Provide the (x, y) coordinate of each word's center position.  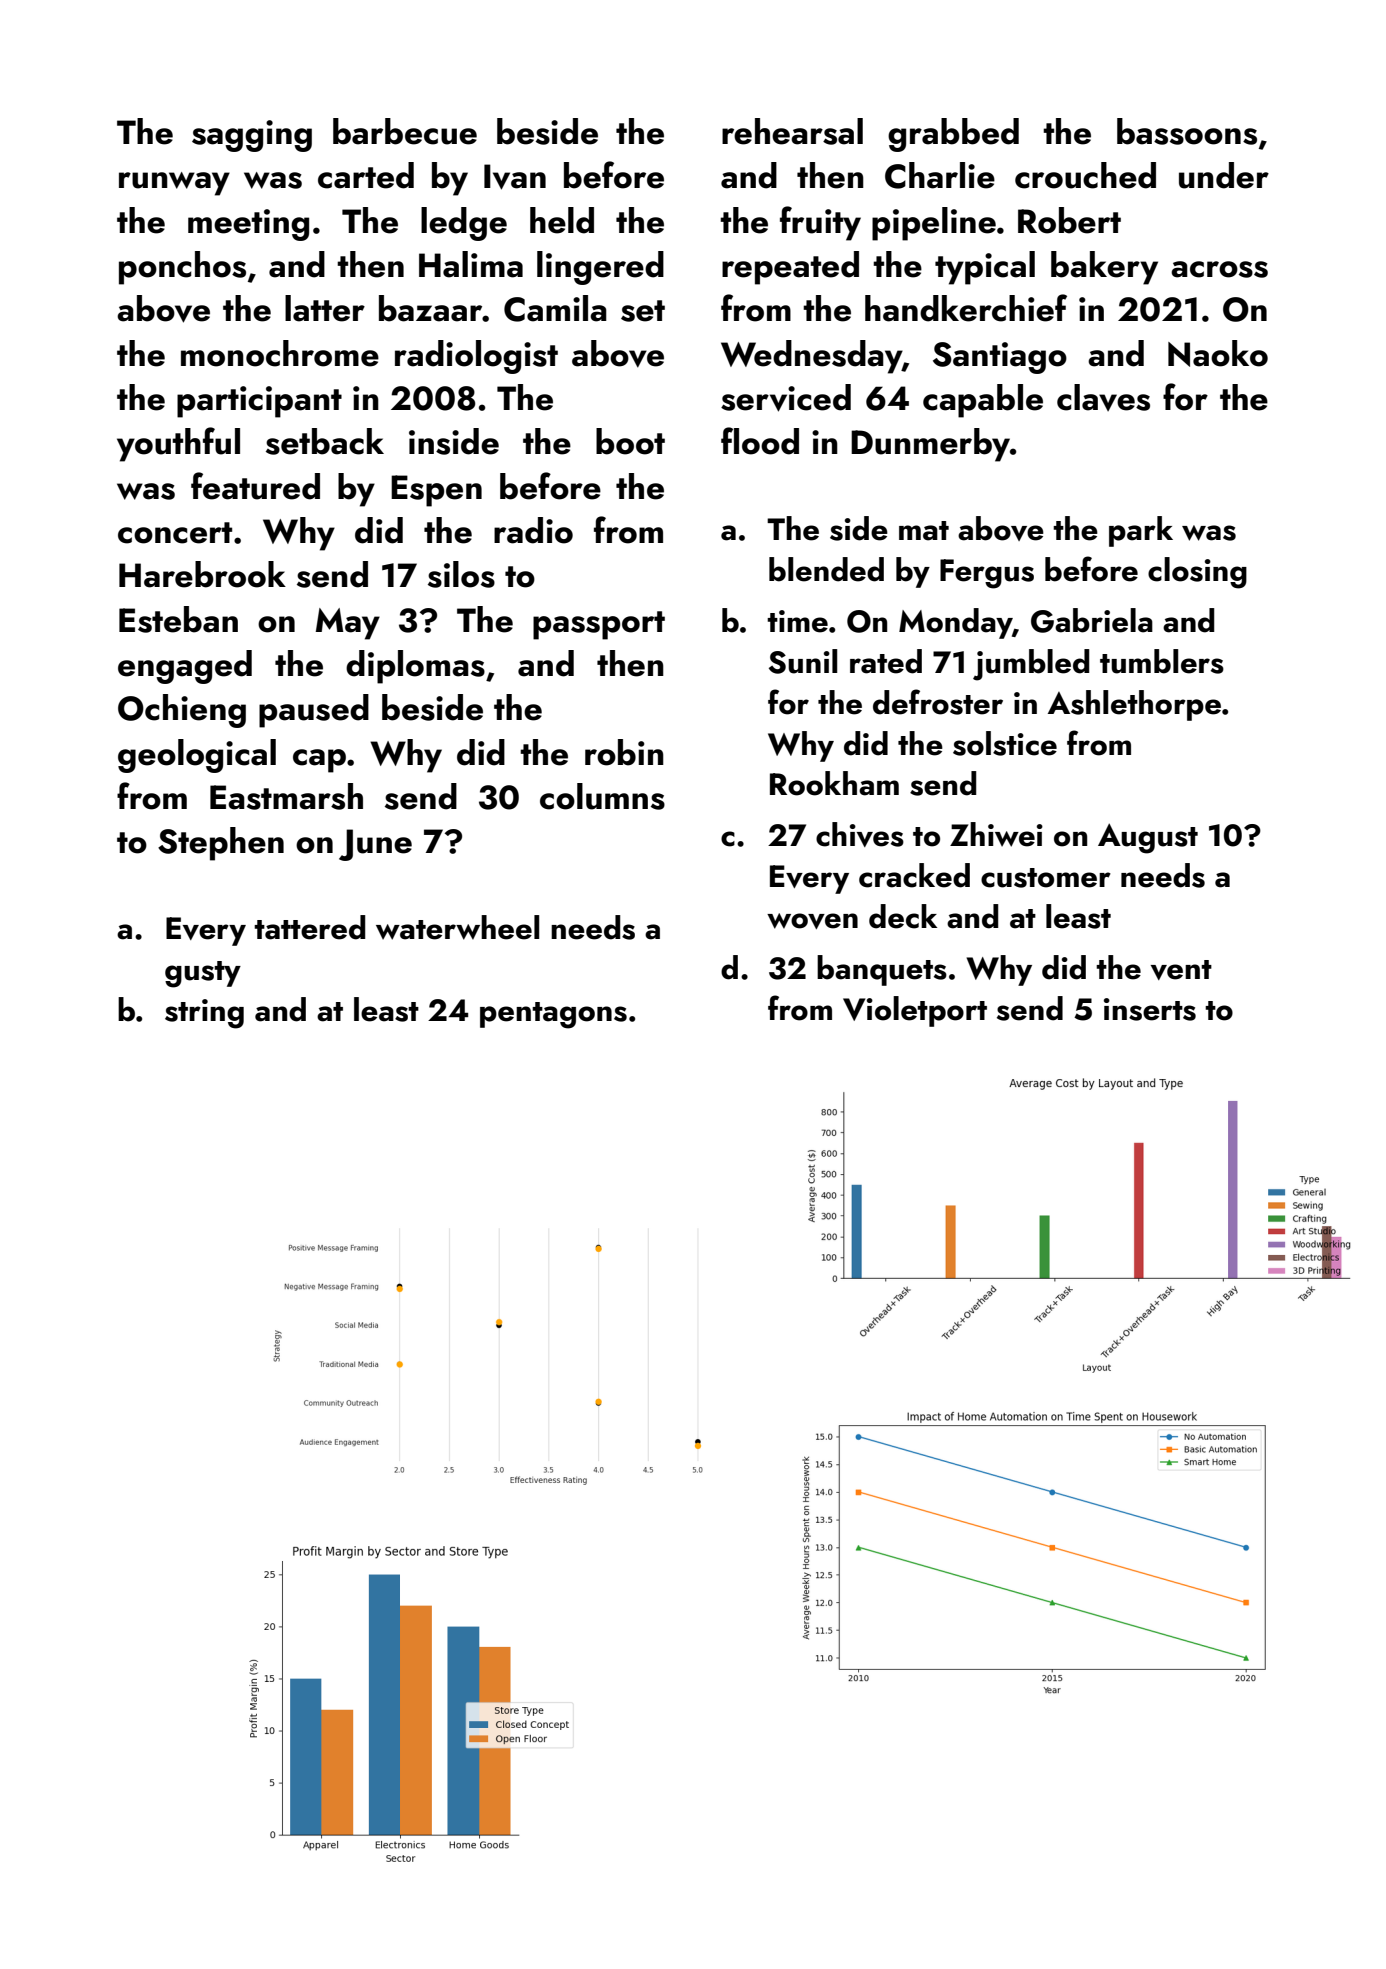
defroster (938, 702)
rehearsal (792, 131)
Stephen (221, 844)
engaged (185, 667)
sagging (252, 136)
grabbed (953, 135)
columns (602, 796)
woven (812, 921)
